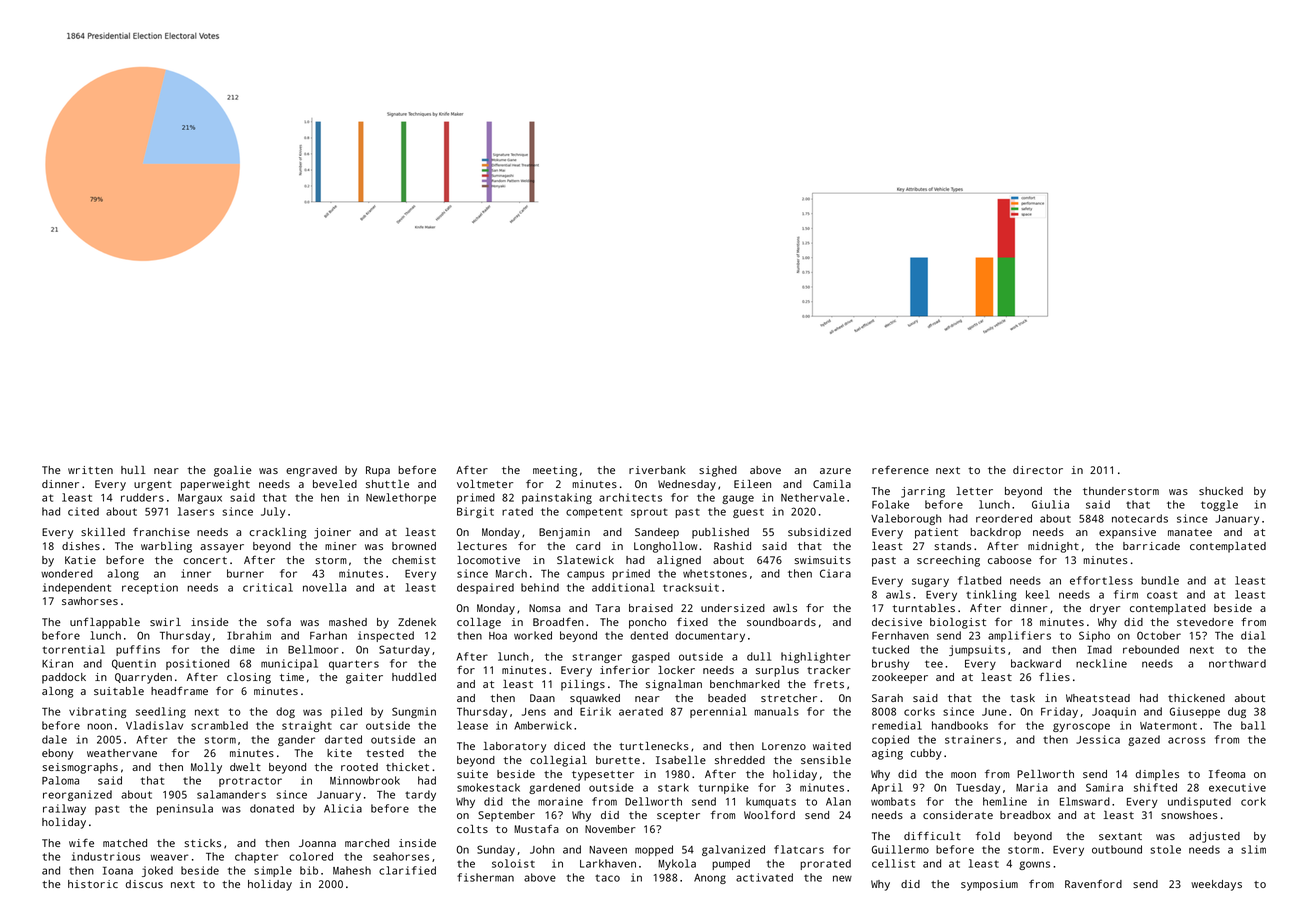 This document has height=924, width=1308. What do you see at coordinates (608, 608) in the document?
I see `Tara` at bounding box center [608, 608].
